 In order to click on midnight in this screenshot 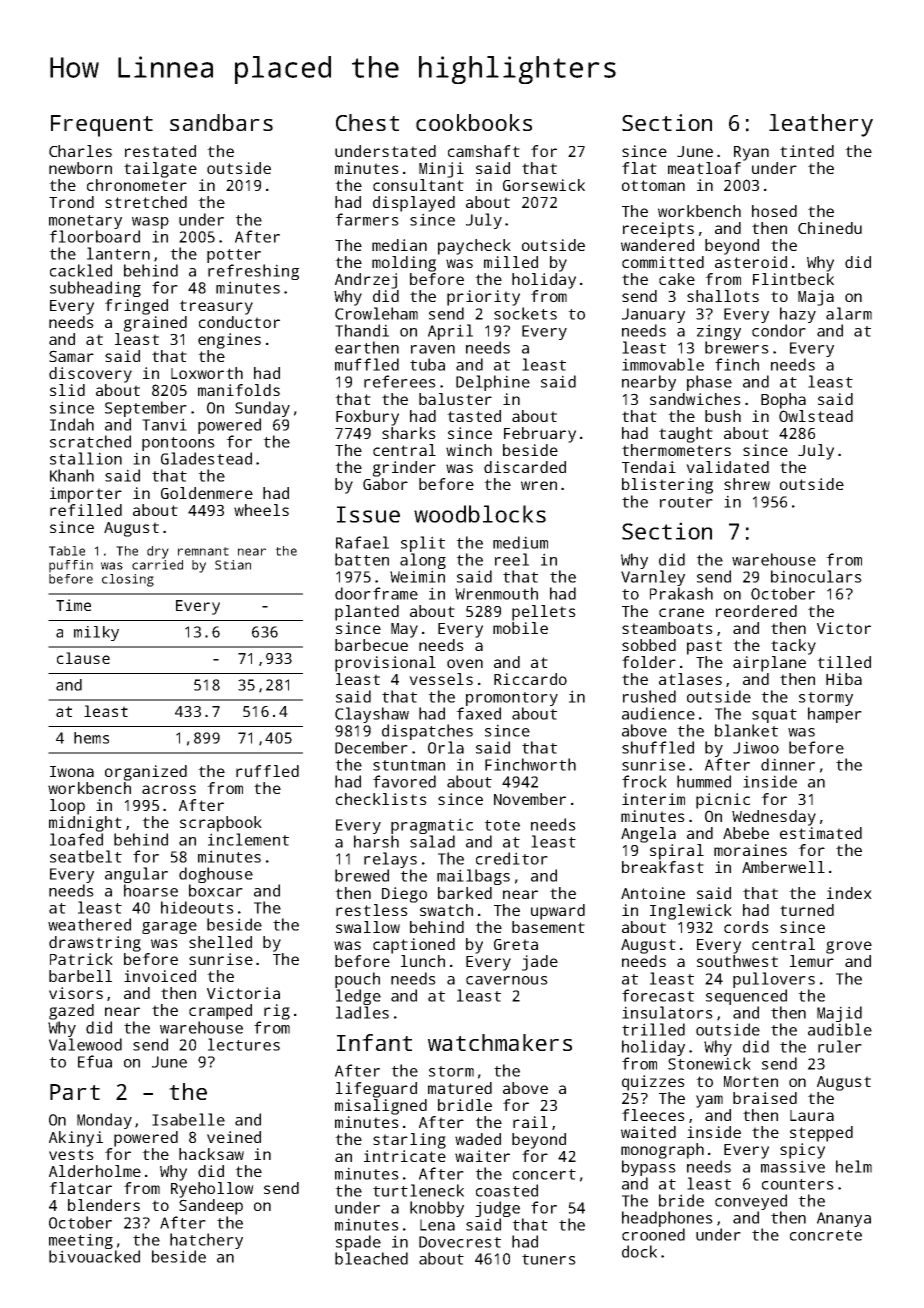, I will do `click(85, 824)`.
